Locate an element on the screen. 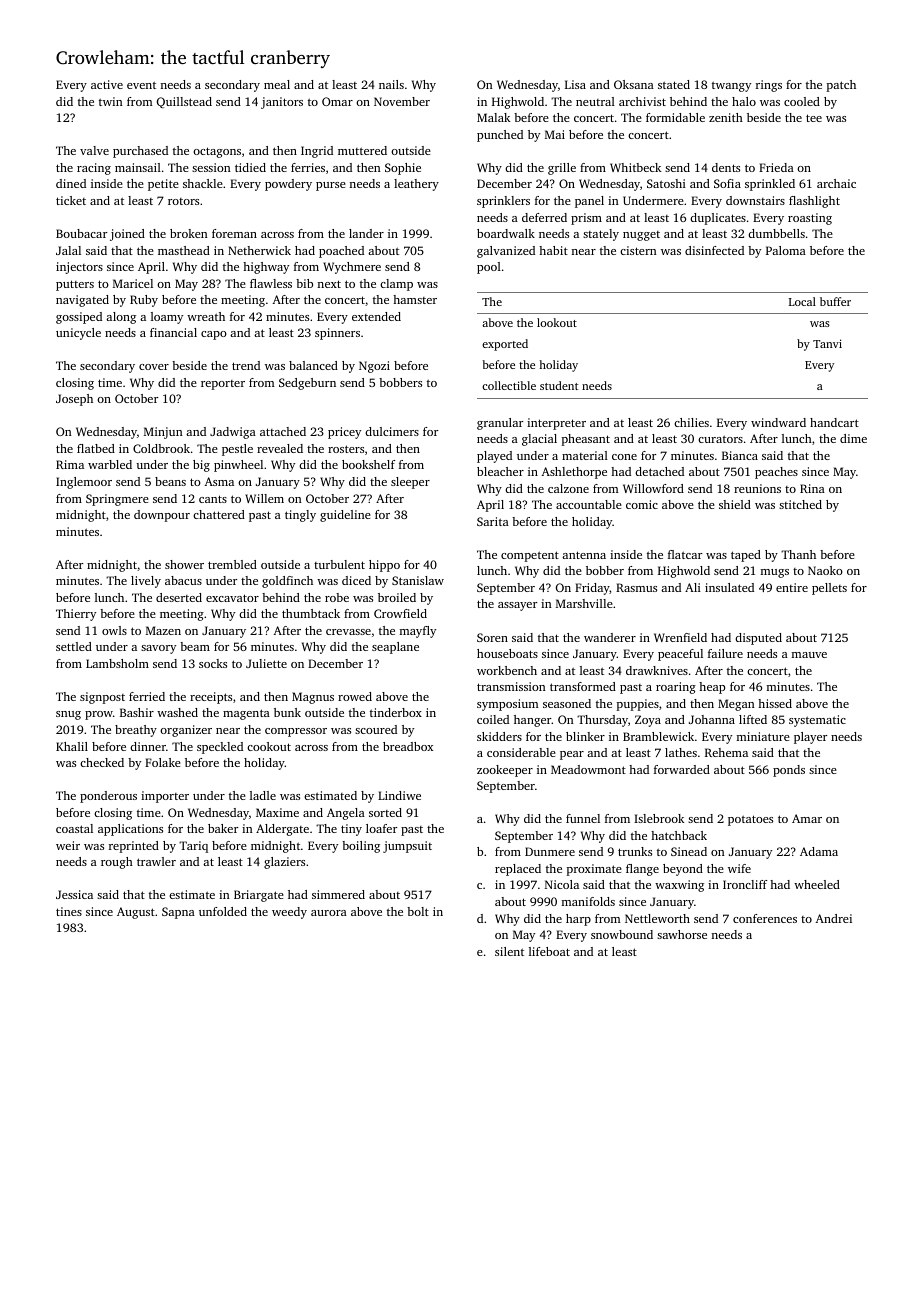  archaic is located at coordinates (836, 183).
